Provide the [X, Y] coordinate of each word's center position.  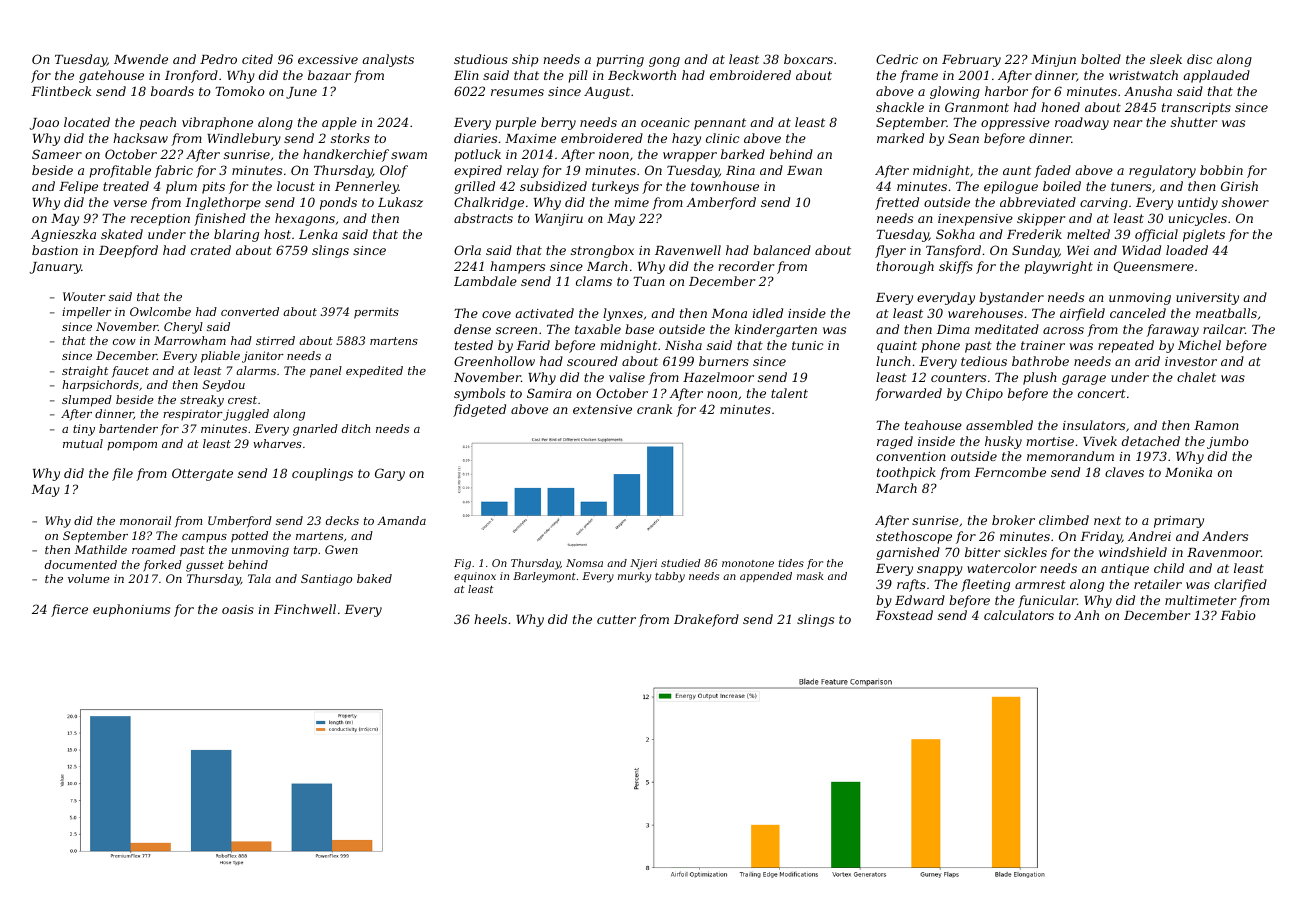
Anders [1225, 536]
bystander [1011, 298]
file [122, 474]
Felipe [78, 187]
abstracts [483, 218]
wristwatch [1143, 75]
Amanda [401, 520]
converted [250, 311]
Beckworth [642, 75]
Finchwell [305, 609]
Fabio [1238, 615]
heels [490, 619]
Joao [44, 124]
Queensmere [1154, 267]
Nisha [683, 345]
